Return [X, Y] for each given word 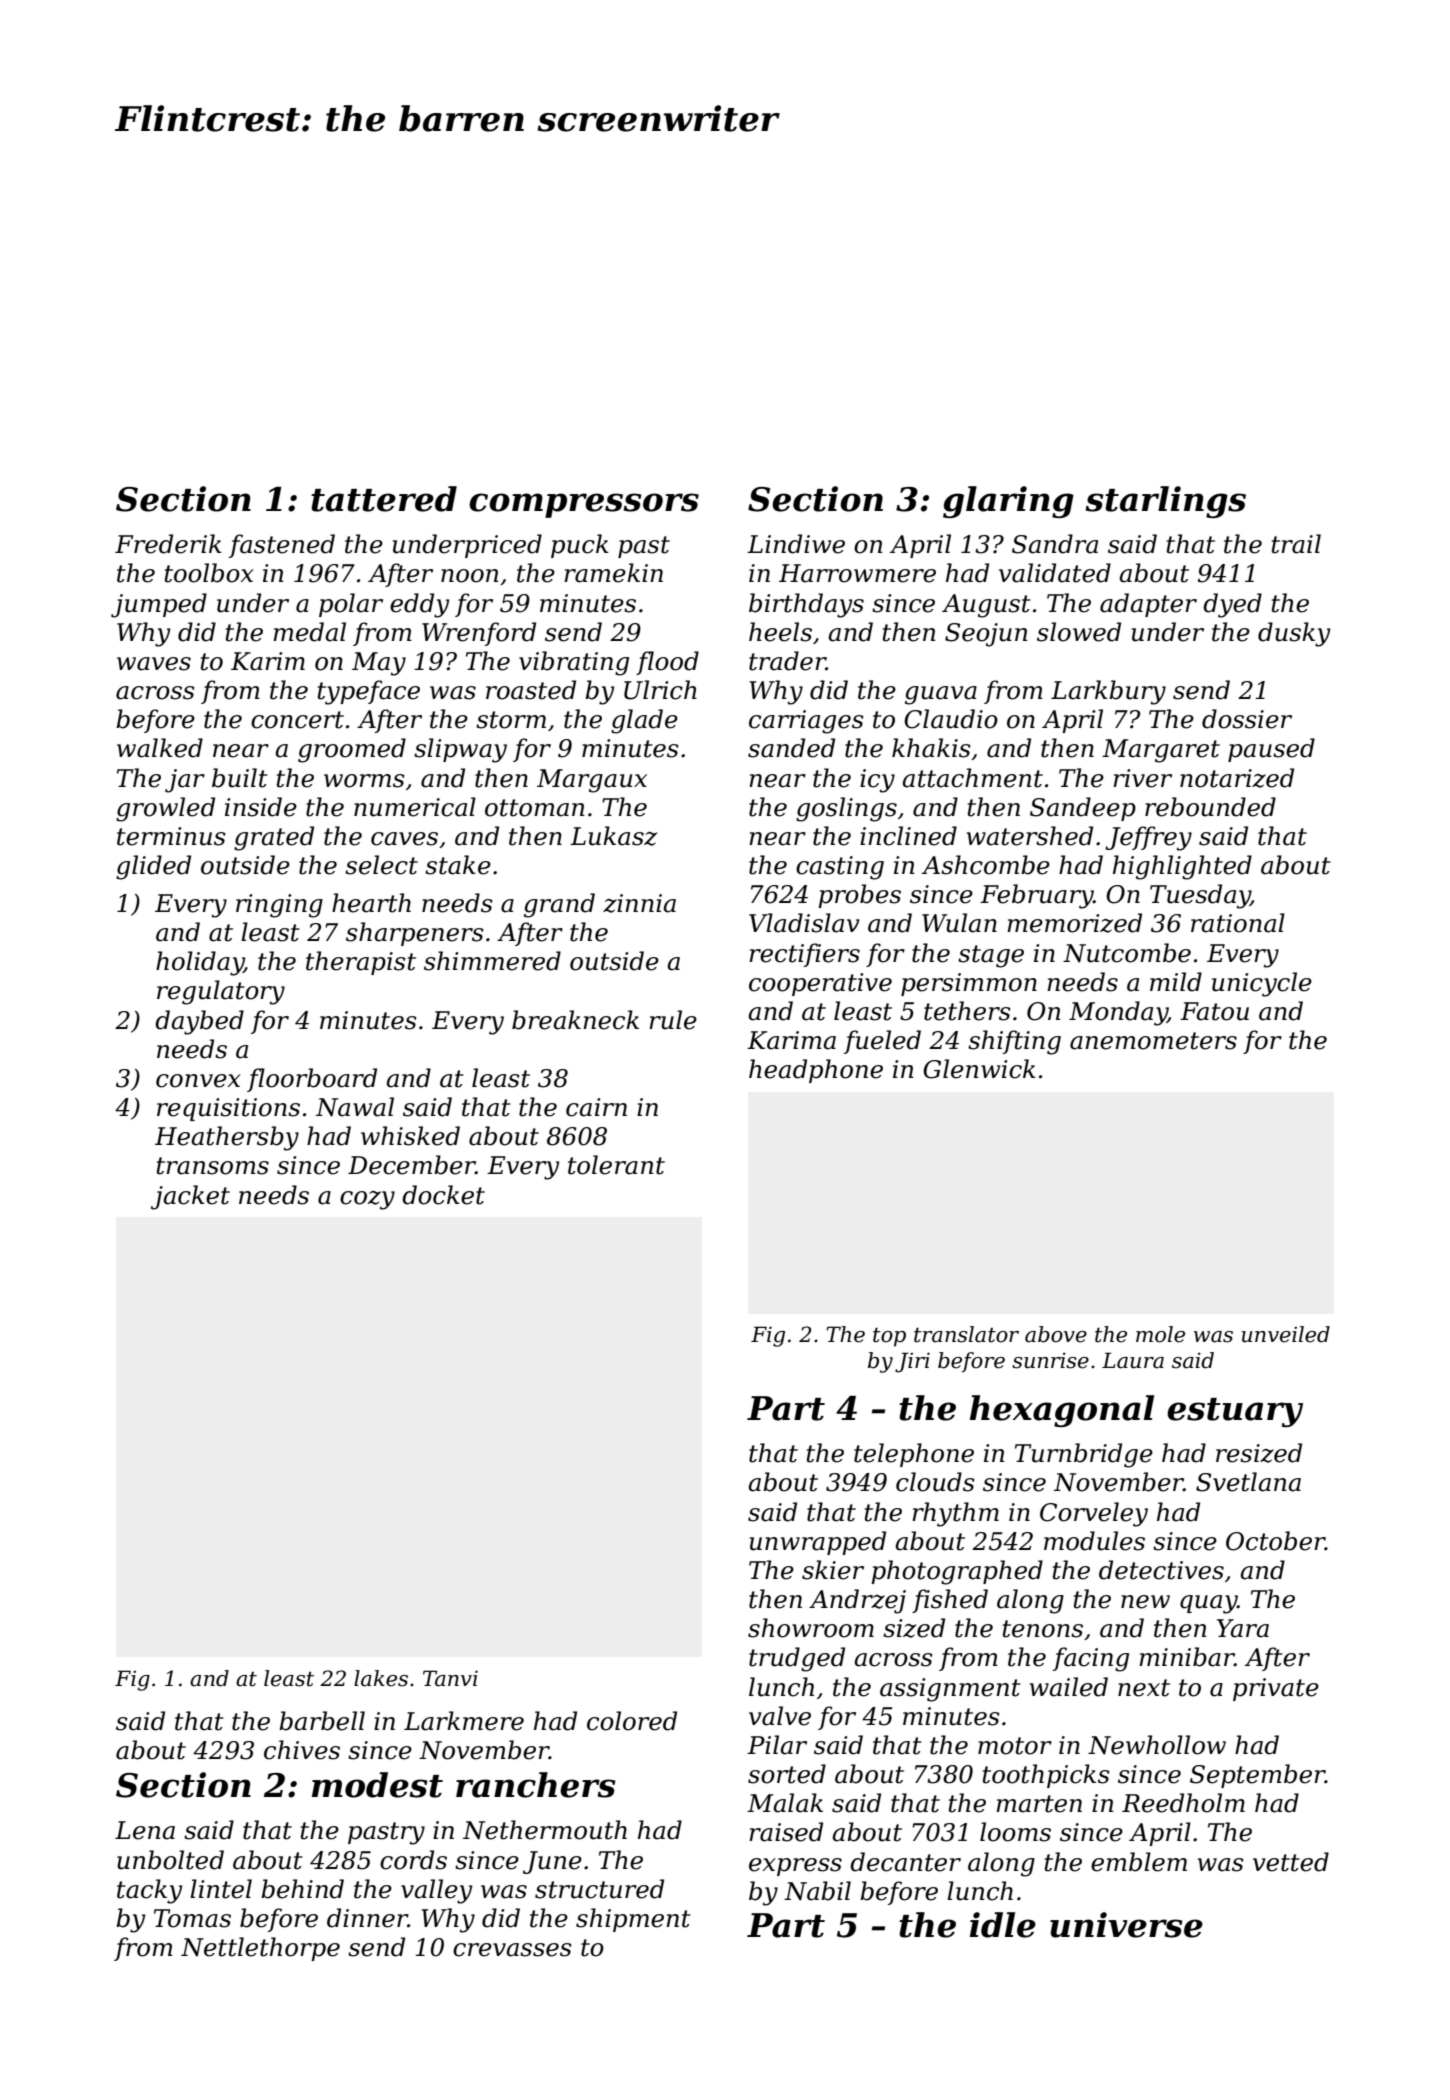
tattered [384, 499]
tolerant [616, 1165]
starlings [1165, 502]
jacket [190, 1197]
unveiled [1286, 1334]
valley [436, 1891]
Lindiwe [796, 544]
